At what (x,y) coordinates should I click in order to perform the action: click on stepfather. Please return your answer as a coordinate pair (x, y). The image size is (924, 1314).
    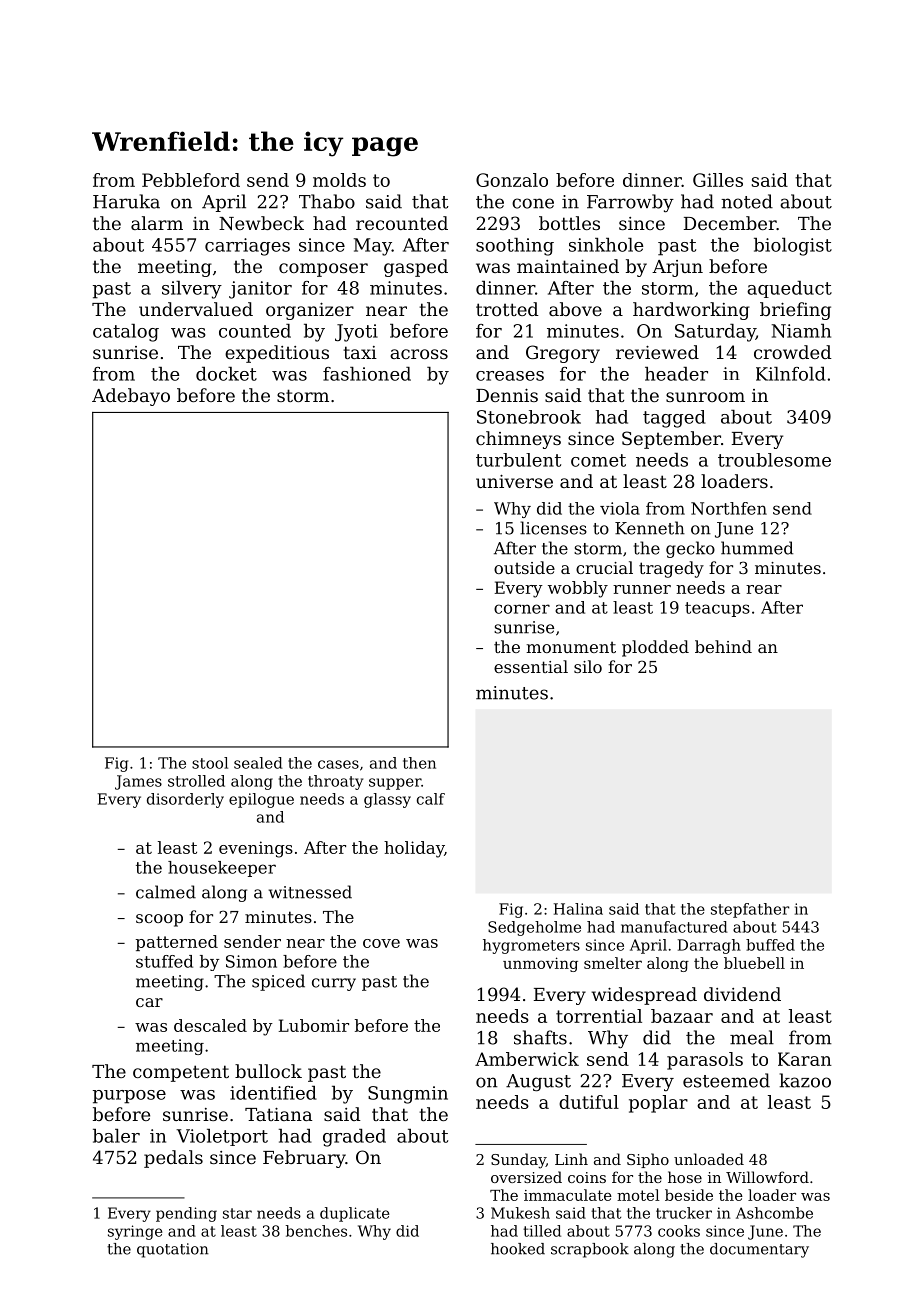
    Looking at the image, I should click on (750, 910).
